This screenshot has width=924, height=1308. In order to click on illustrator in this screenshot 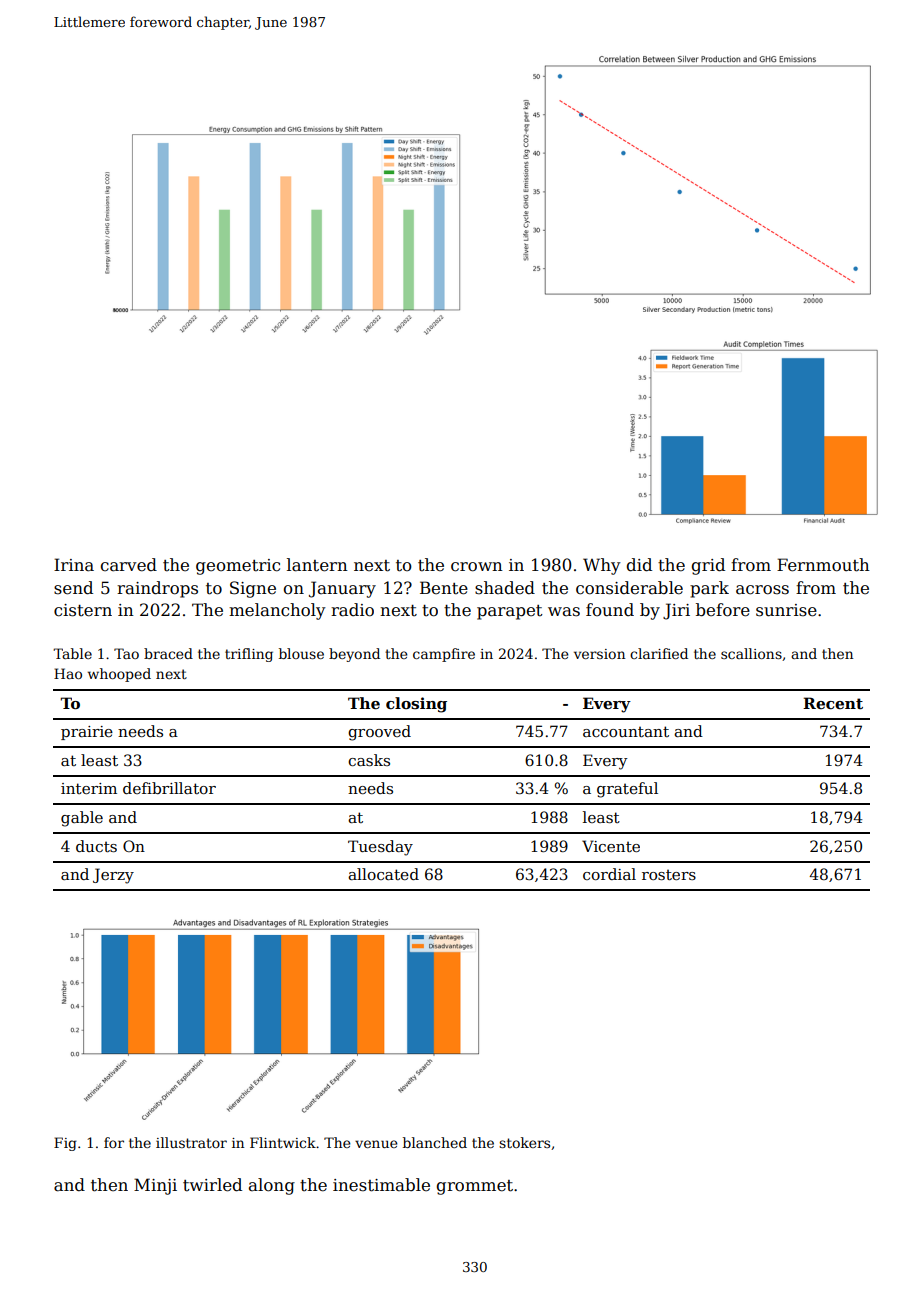, I will do `click(191, 1142)`.
